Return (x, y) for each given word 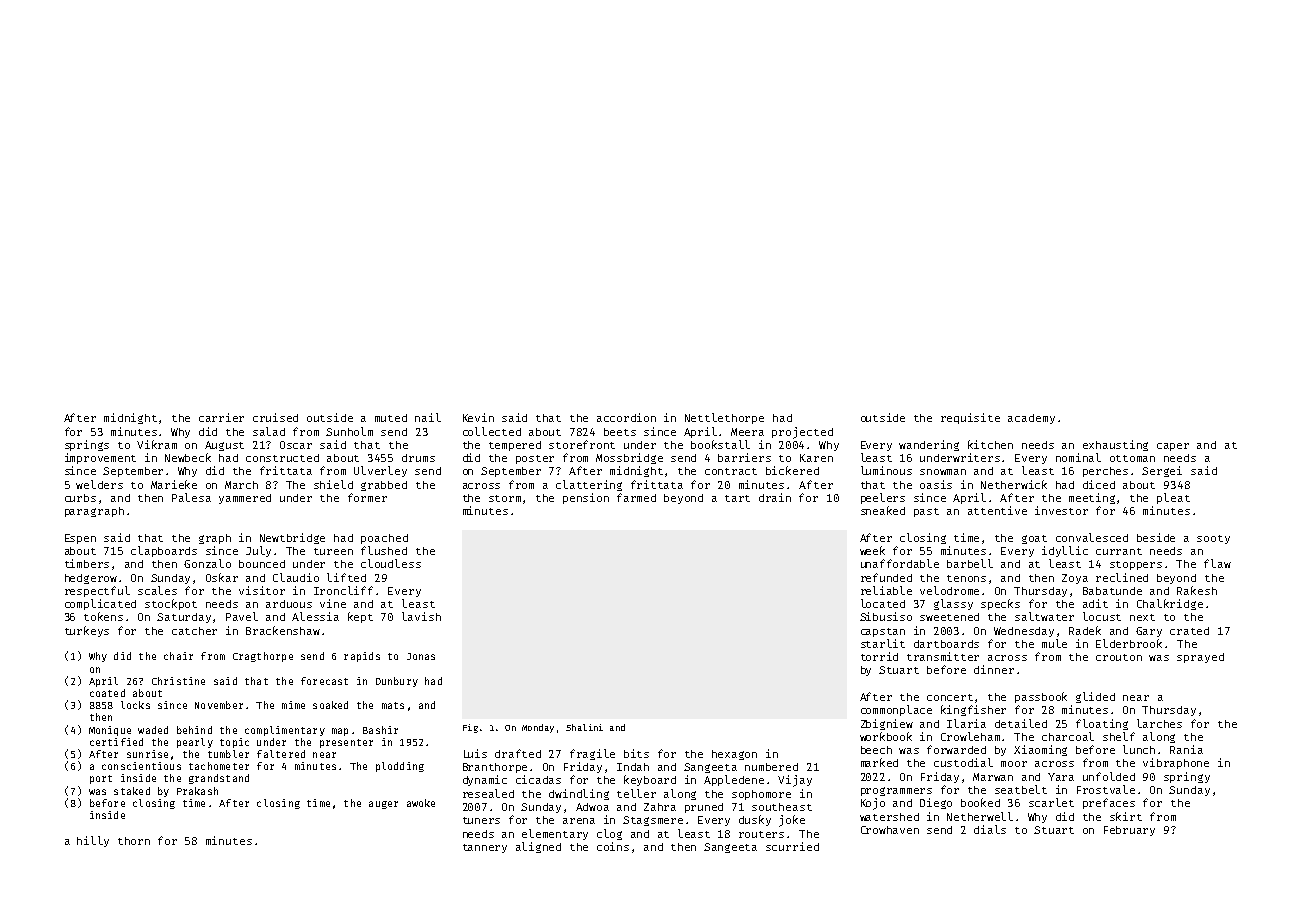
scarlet (1051, 802)
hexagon (734, 755)
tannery (485, 848)
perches (1105, 472)
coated (107, 693)
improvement (100, 458)
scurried (792, 846)
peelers (883, 498)
